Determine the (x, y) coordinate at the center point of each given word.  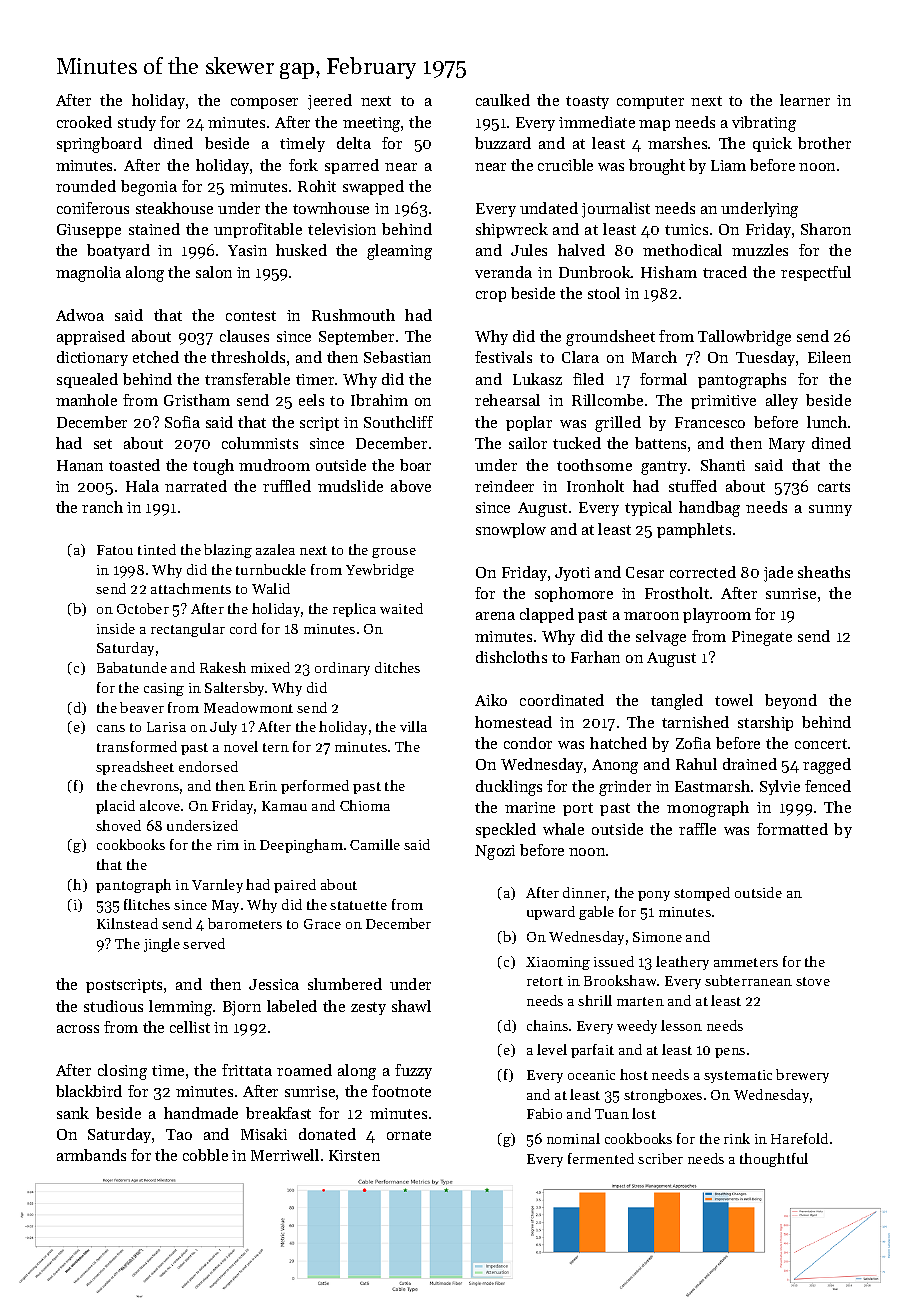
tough (213, 467)
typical (648, 508)
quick (772, 144)
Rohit (317, 186)
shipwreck (512, 230)
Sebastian (397, 357)
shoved (118, 825)
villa (413, 726)
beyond (791, 701)
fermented (601, 1158)
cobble (205, 1155)
